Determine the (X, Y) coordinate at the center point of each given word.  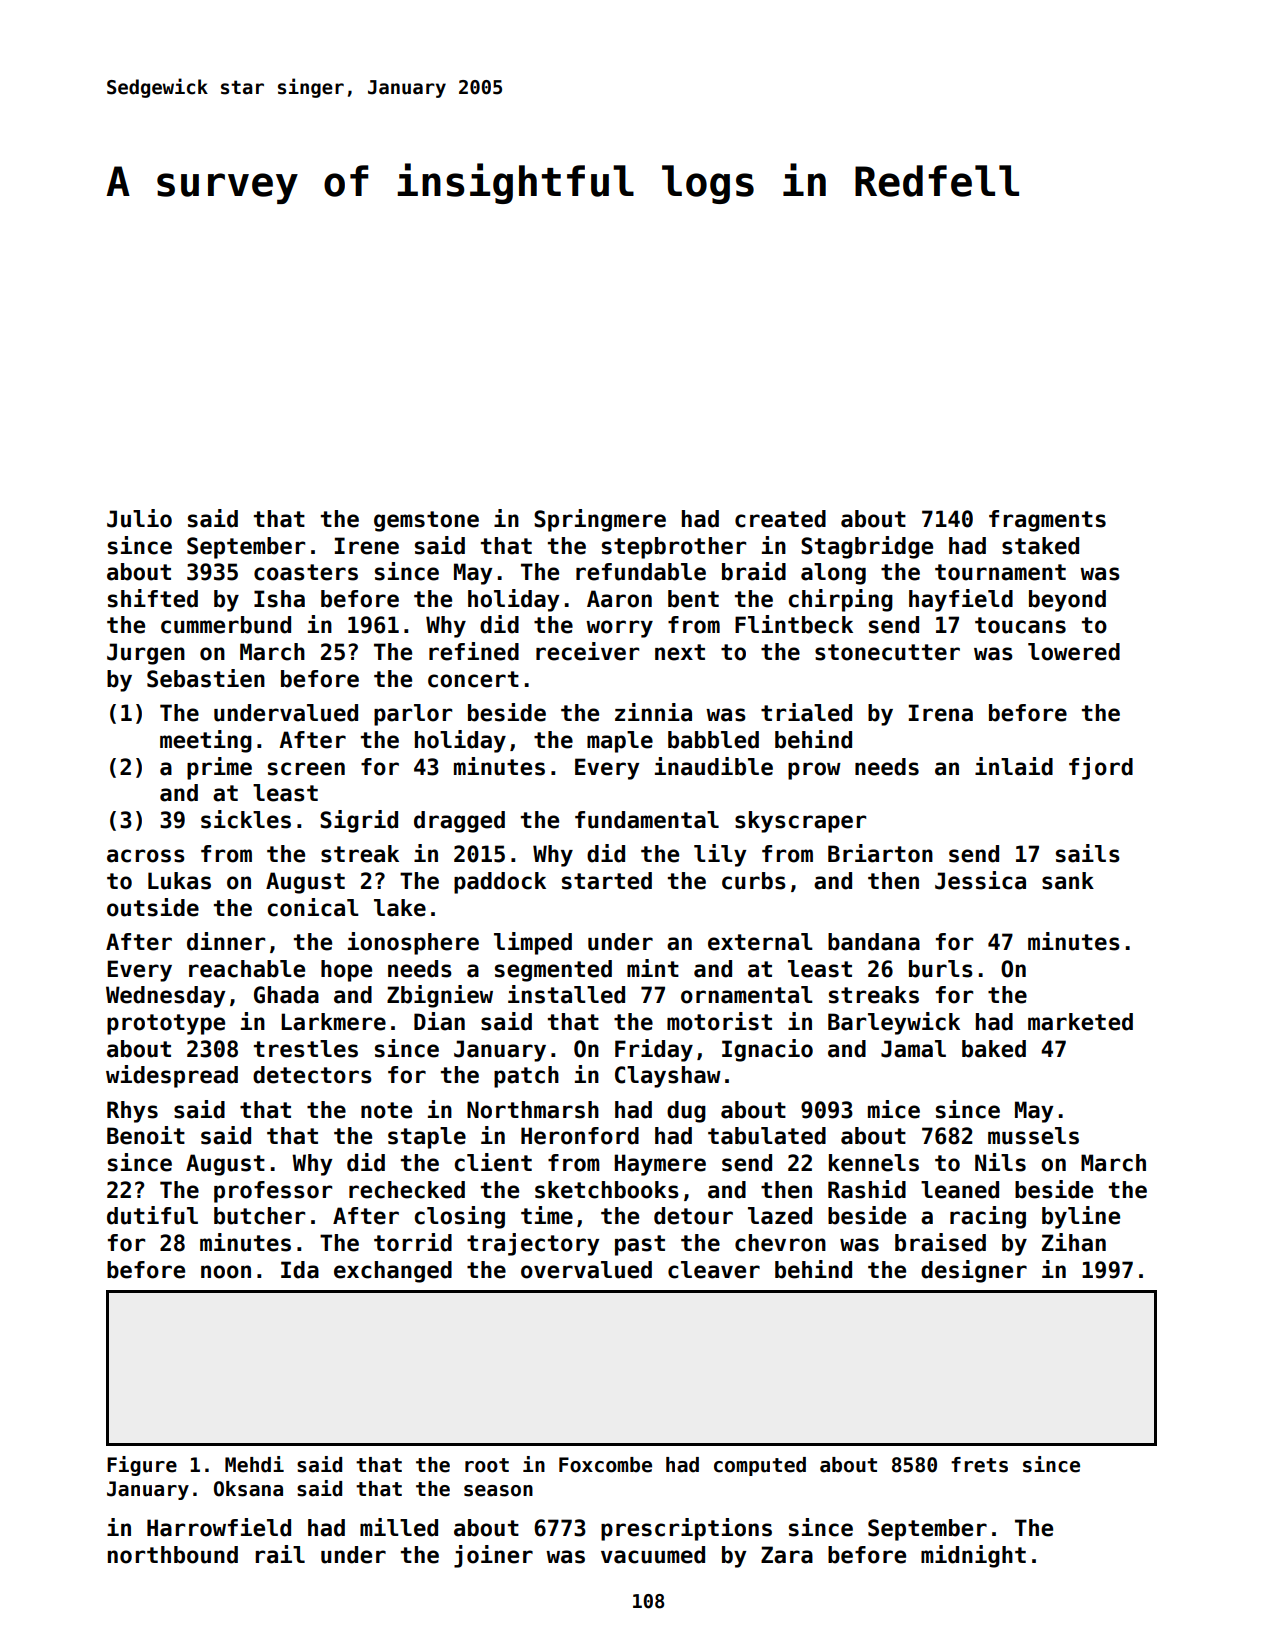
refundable (641, 572)
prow (814, 771)
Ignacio (767, 1050)
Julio (139, 518)
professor (273, 1192)
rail (280, 1554)
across (146, 856)
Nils (1000, 1162)
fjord (1101, 768)
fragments (1047, 521)
